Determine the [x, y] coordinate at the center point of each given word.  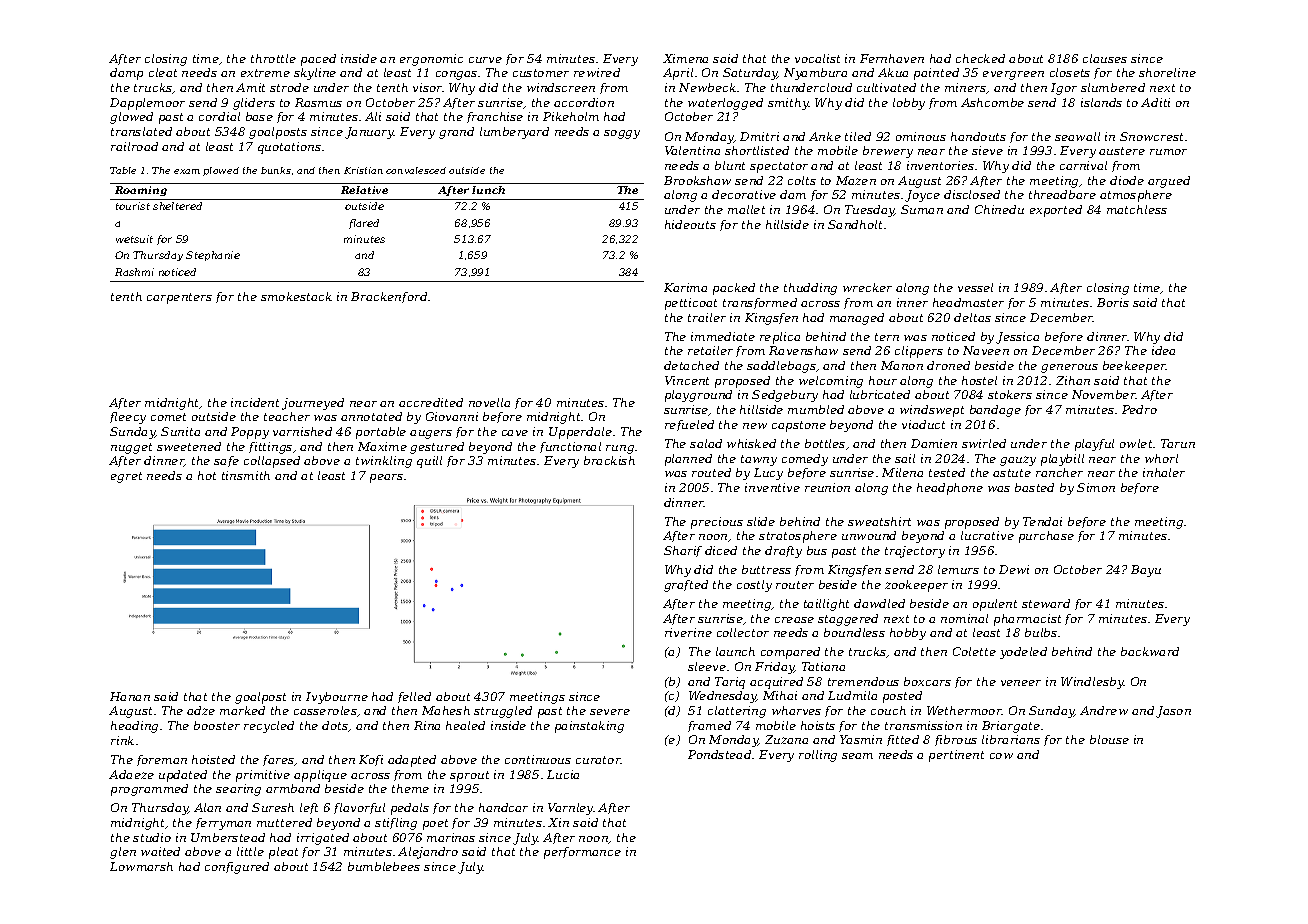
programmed [149, 790]
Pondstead [719, 754]
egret [126, 477]
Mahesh [446, 710]
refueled [689, 425]
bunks [276, 170]
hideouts [690, 224]
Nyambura [815, 74]
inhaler [1164, 472]
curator [598, 760]
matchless [1137, 209]
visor [428, 87]
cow [1001, 756]
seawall [1077, 136]
